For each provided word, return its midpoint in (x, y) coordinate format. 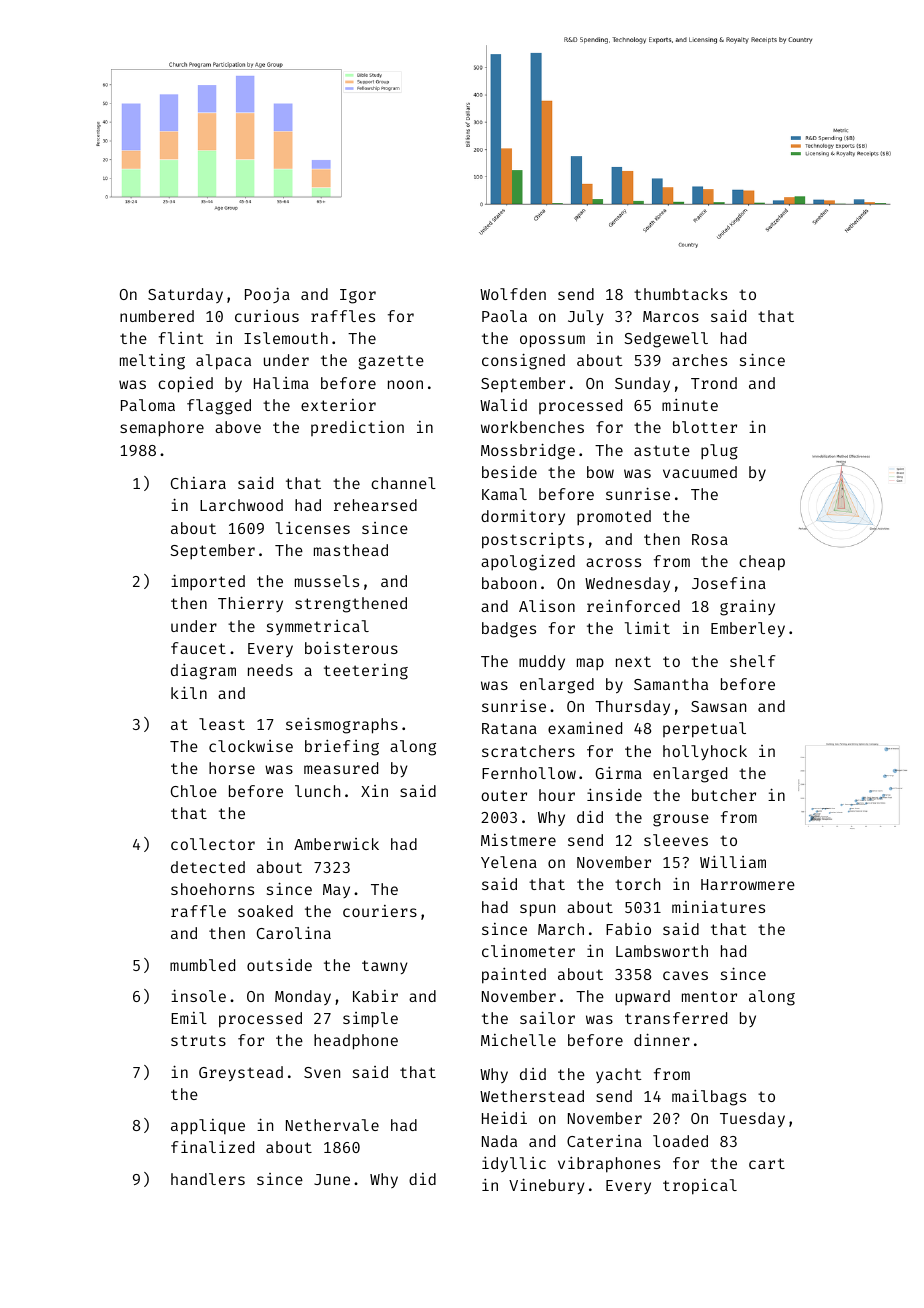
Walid (503, 405)
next (633, 661)
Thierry (250, 604)
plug (719, 452)
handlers (208, 1179)
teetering (366, 672)
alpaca (223, 362)
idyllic (514, 1164)
